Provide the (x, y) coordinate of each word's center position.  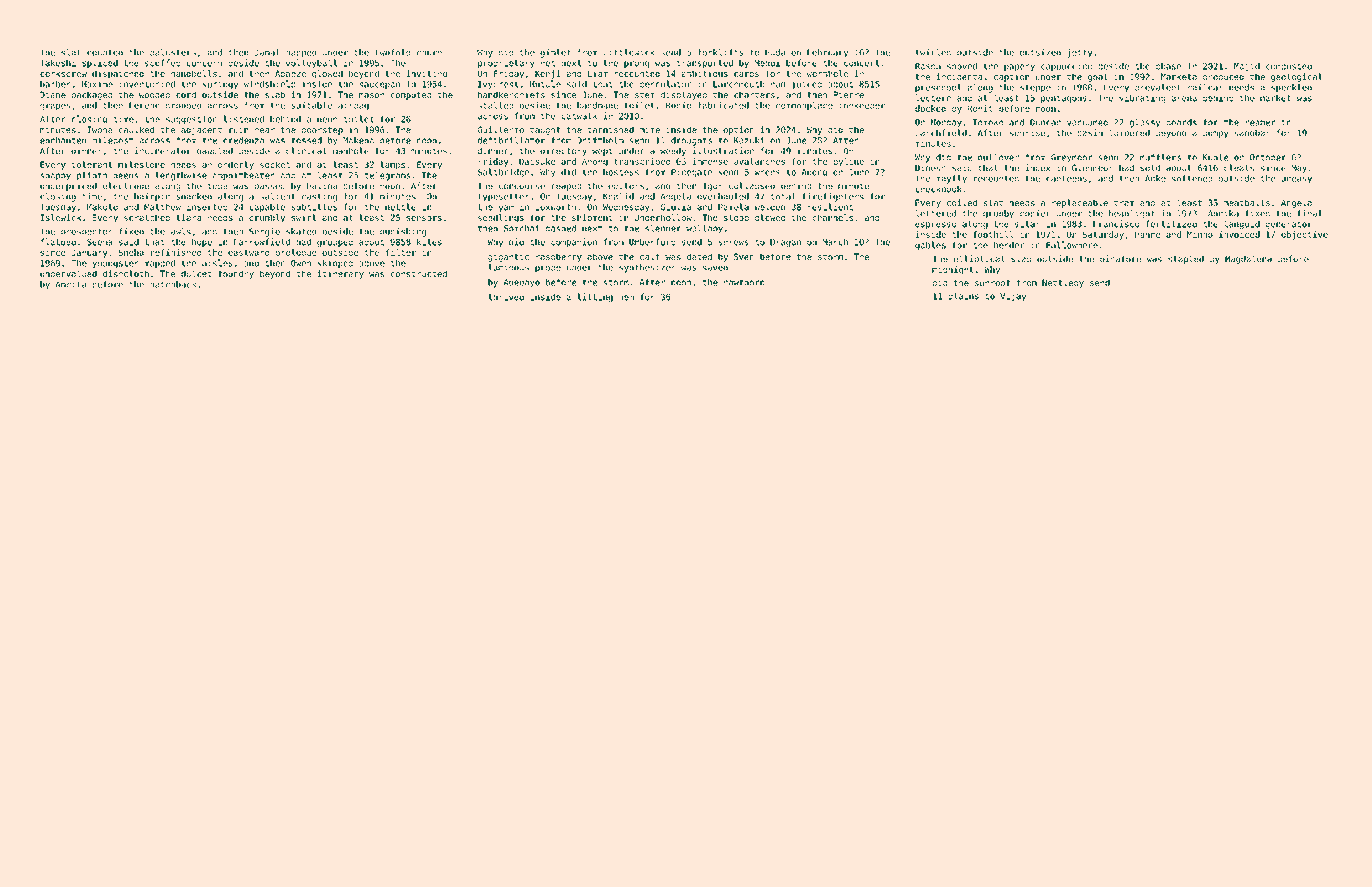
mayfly (951, 179)
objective (1304, 235)
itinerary (341, 274)
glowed (327, 74)
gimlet (555, 53)
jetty (1080, 53)
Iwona (99, 129)
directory (563, 151)
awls (181, 231)
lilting (595, 297)
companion (574, 242)
